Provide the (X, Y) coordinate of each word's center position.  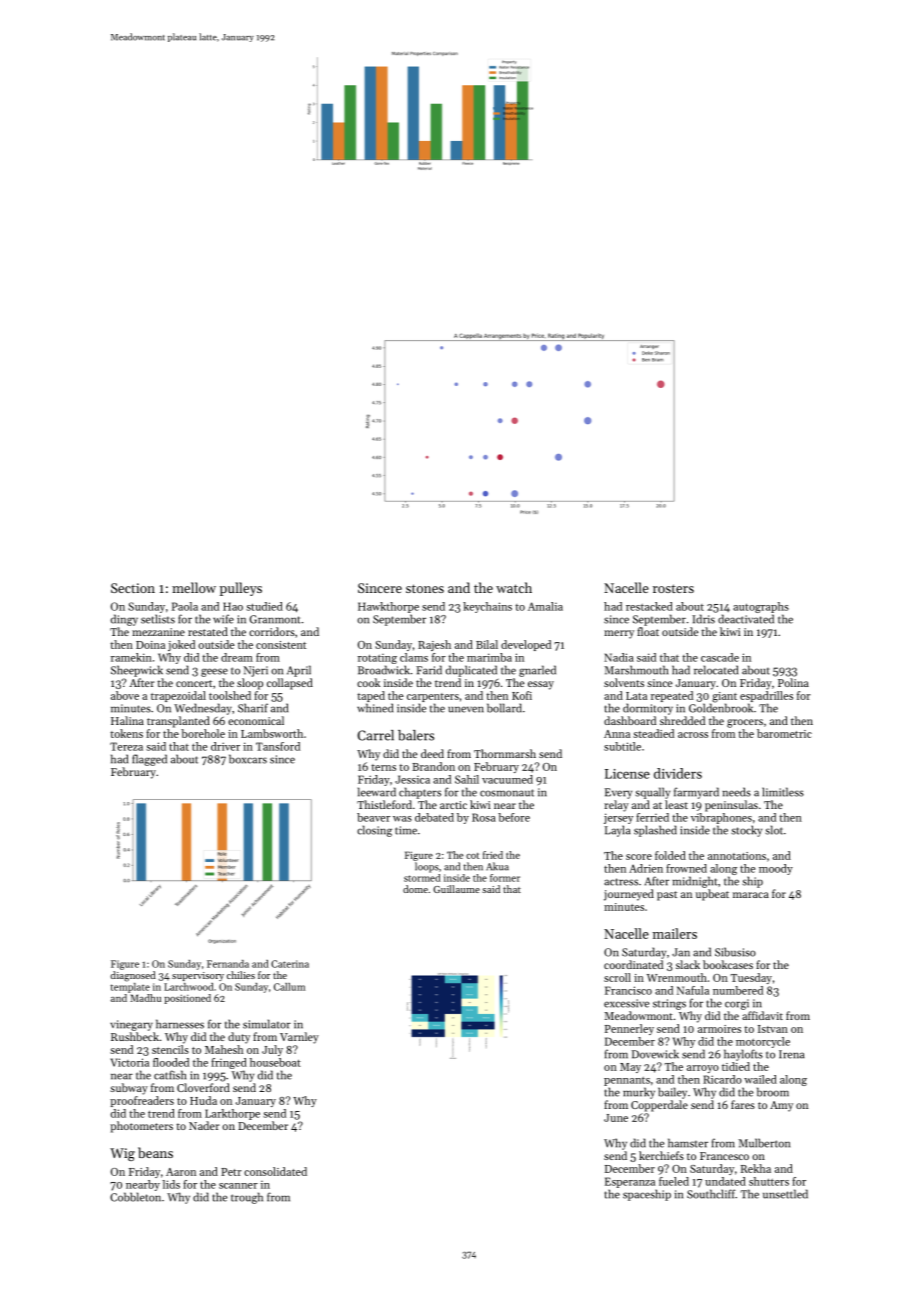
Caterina (290, 964)
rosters (673, 588)
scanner (238, 1186)
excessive (626, 1003)
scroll (617, 977)
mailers (675, 933)
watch (514, 587)
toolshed (230, 695)
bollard (504, 708)
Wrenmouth (677, 977)
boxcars (248, 759)
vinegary (131, 1025)
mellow (194, 587)
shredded (682, 720)
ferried (652, 817)
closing (374, 831)
